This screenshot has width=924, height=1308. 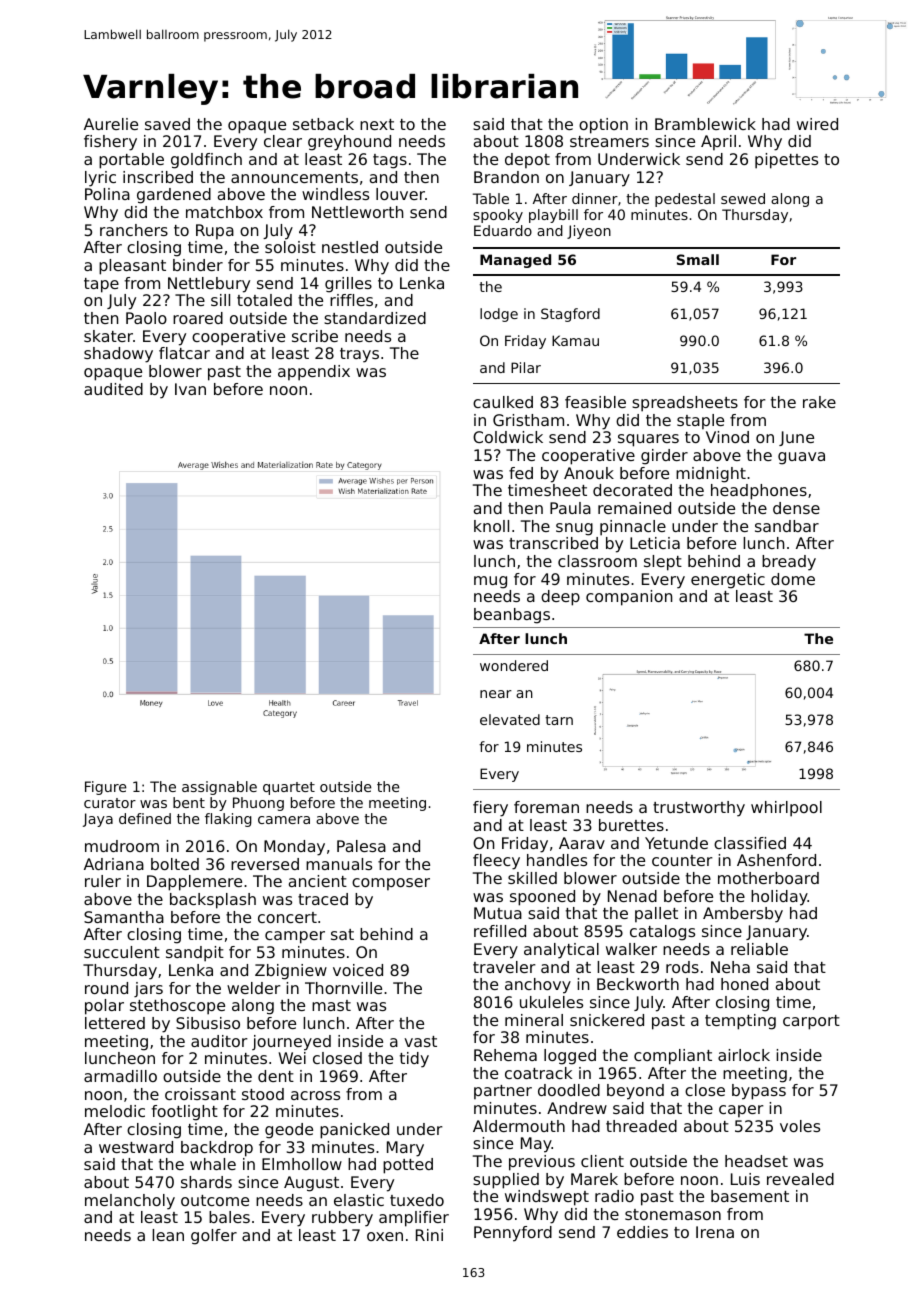 I want to click on whirlpool, so click(x=786, y=809).
